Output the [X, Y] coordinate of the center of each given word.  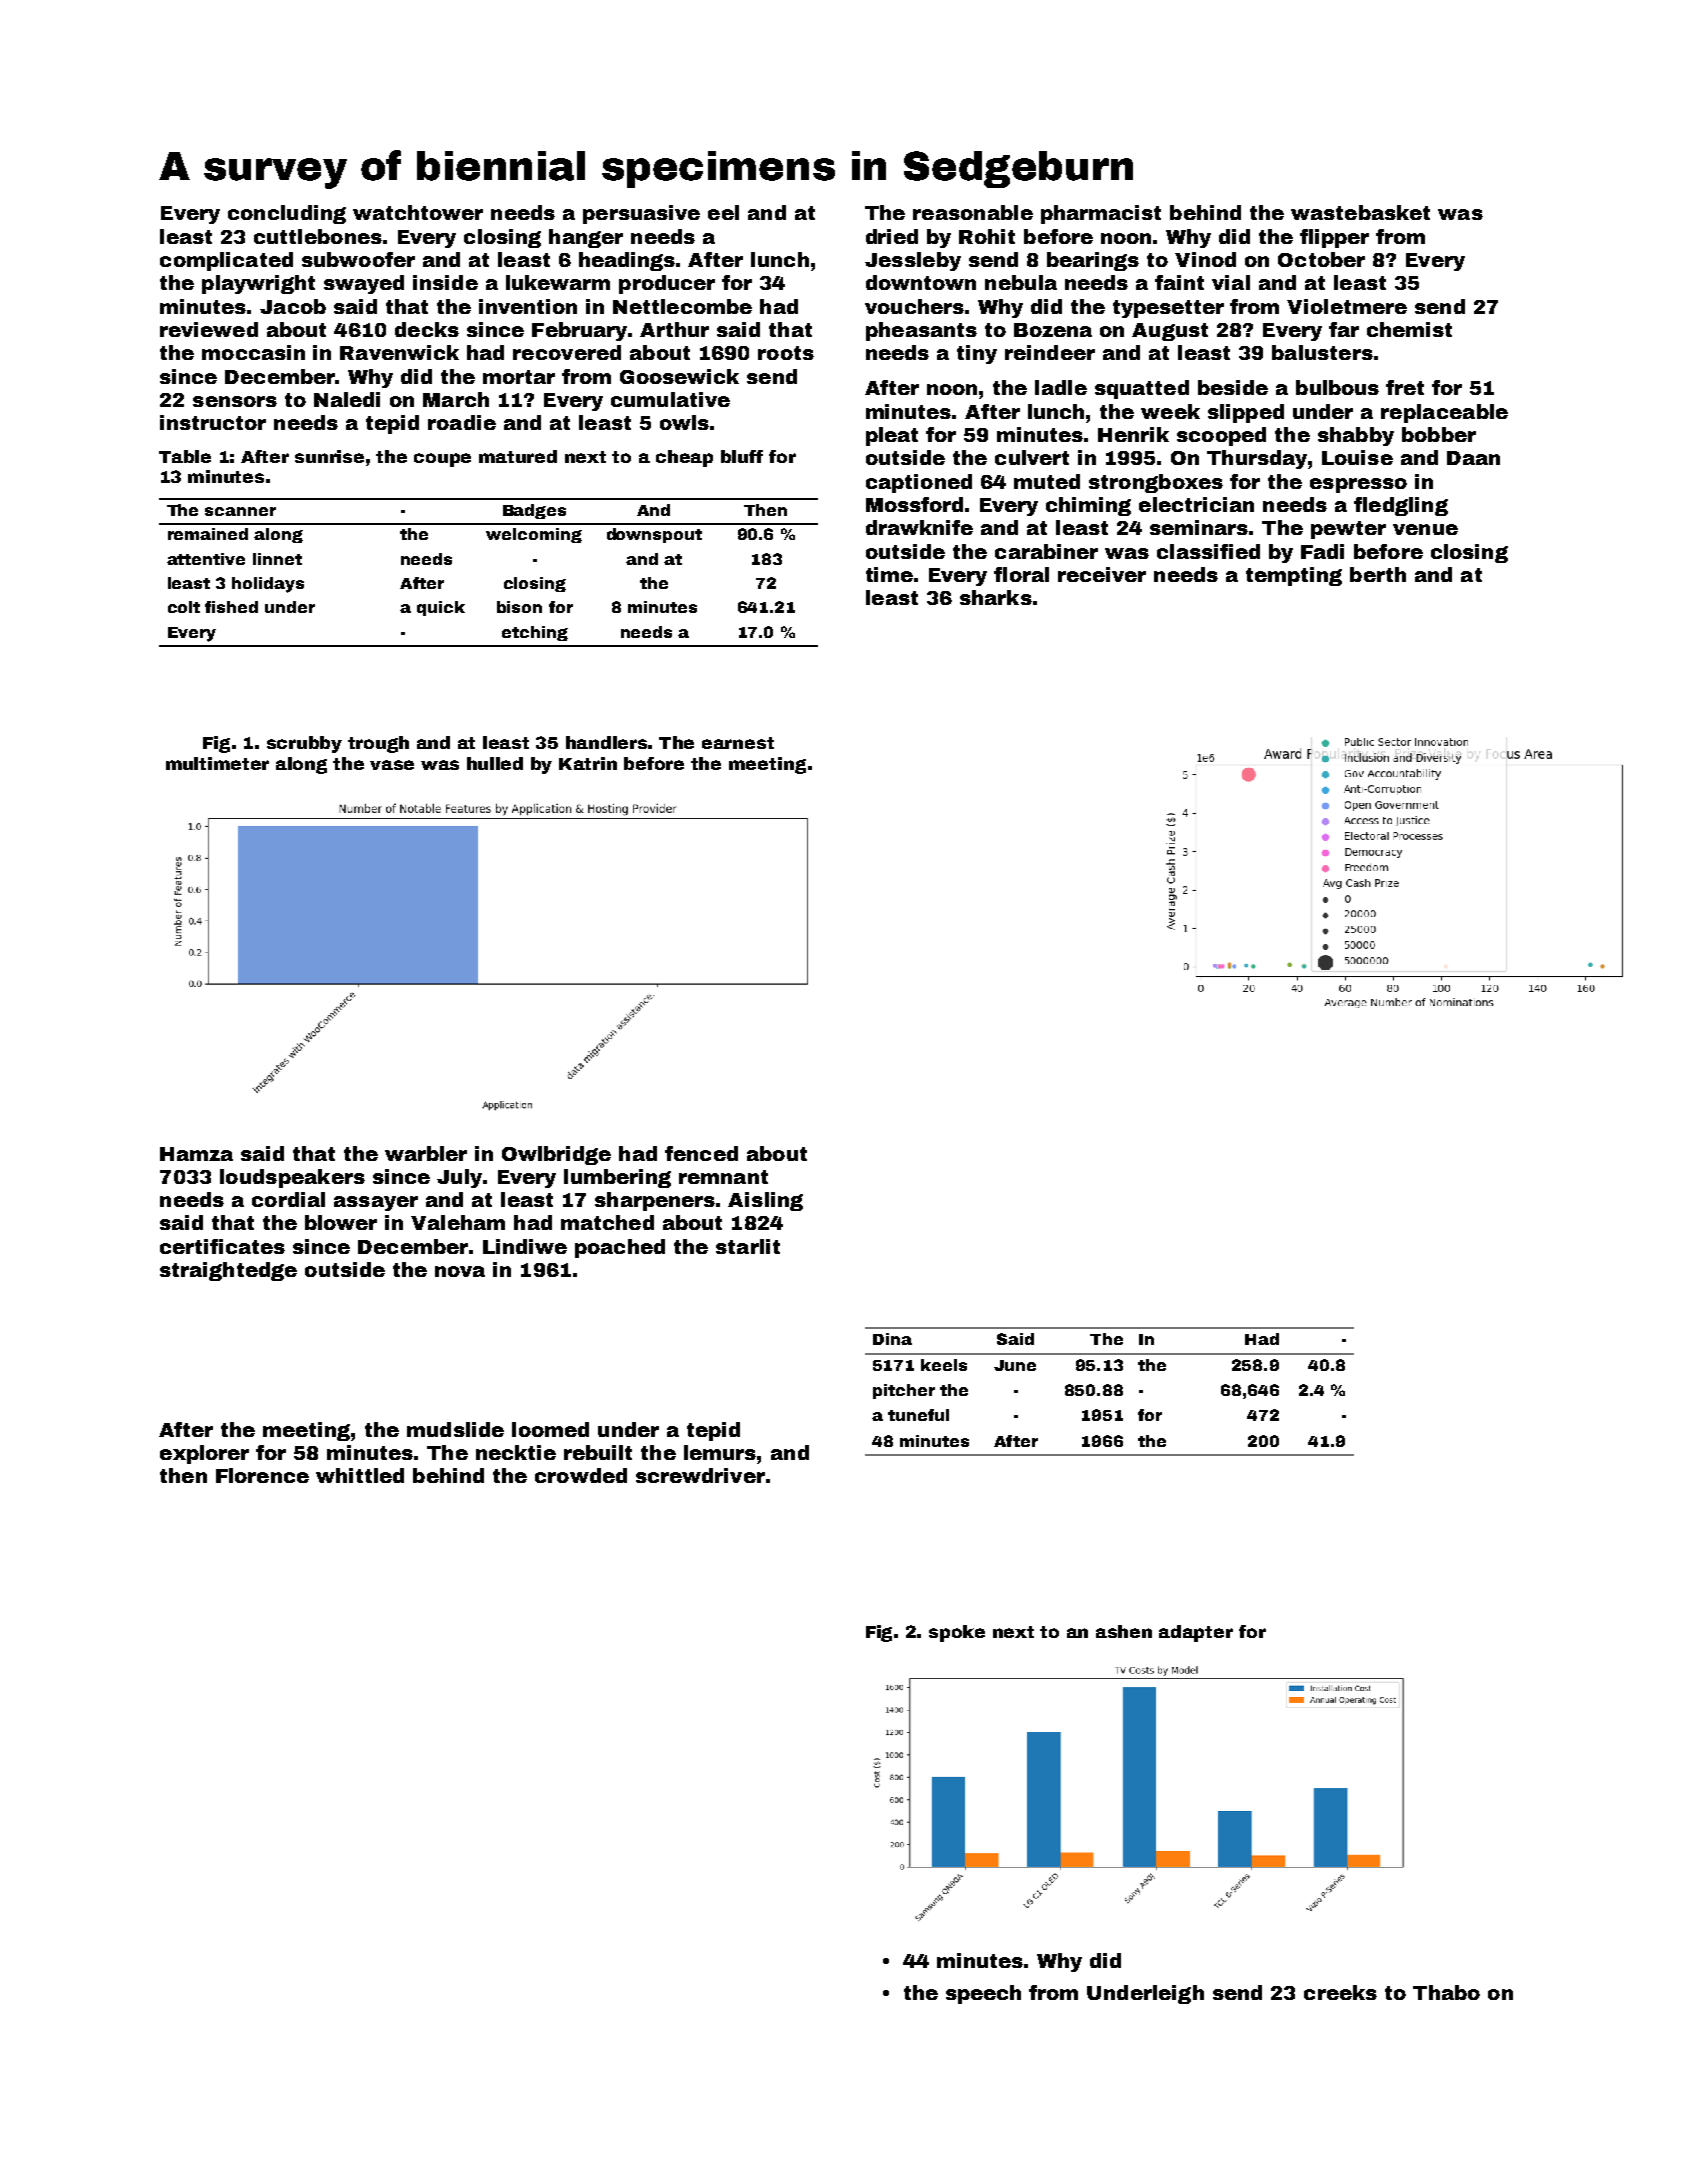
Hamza [196, 1154]
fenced [701, 1153]
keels [944, 1365]
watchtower [418, 212]
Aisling [765, 1201]
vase [392, 765]
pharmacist [1101, 214]
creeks [1340, 1992]
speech [983, 1994]
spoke [957, 1633]
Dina [892, 1339]
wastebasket [1360, 212]
